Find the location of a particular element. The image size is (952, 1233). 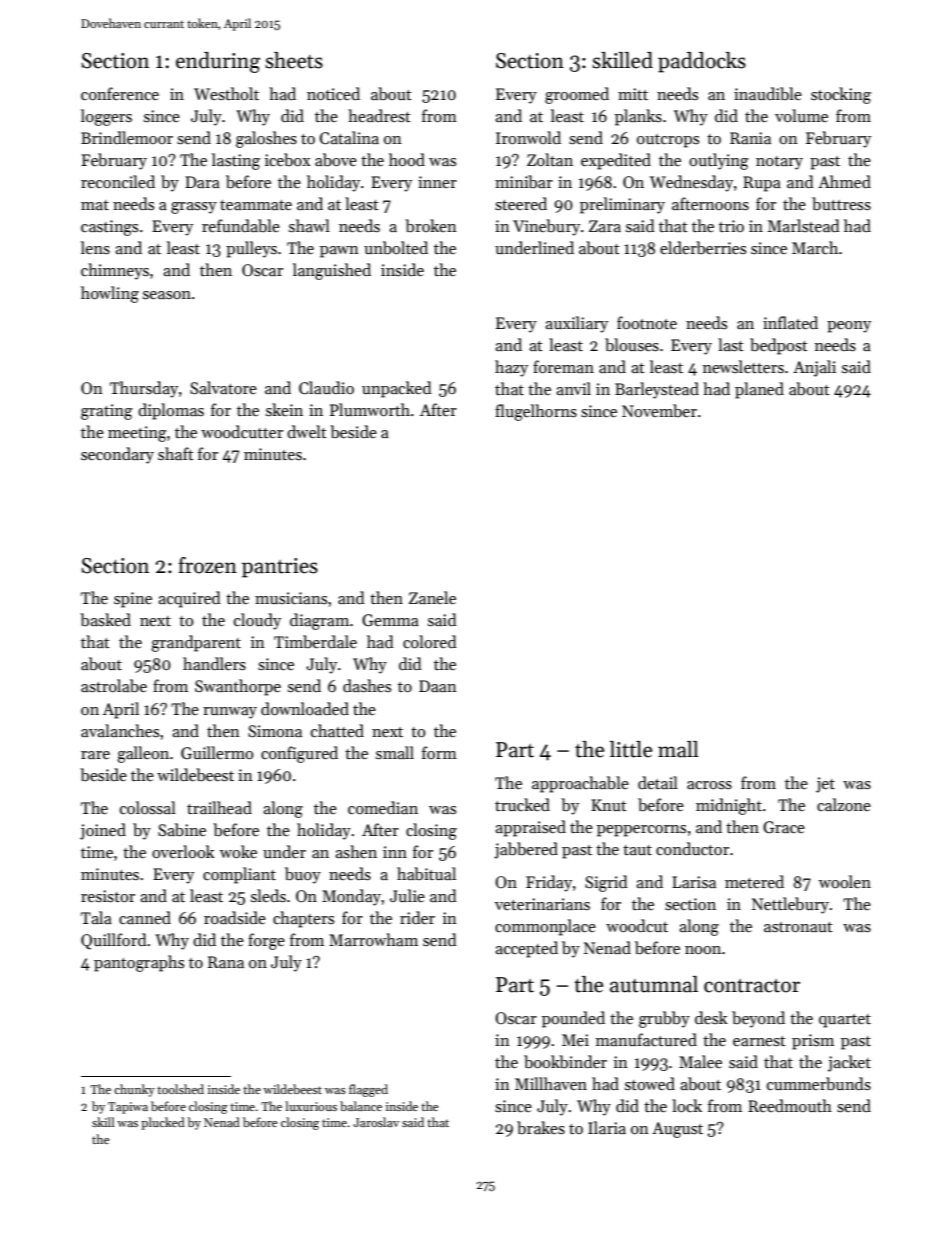

sheets is located at coordinates (294, 60).
